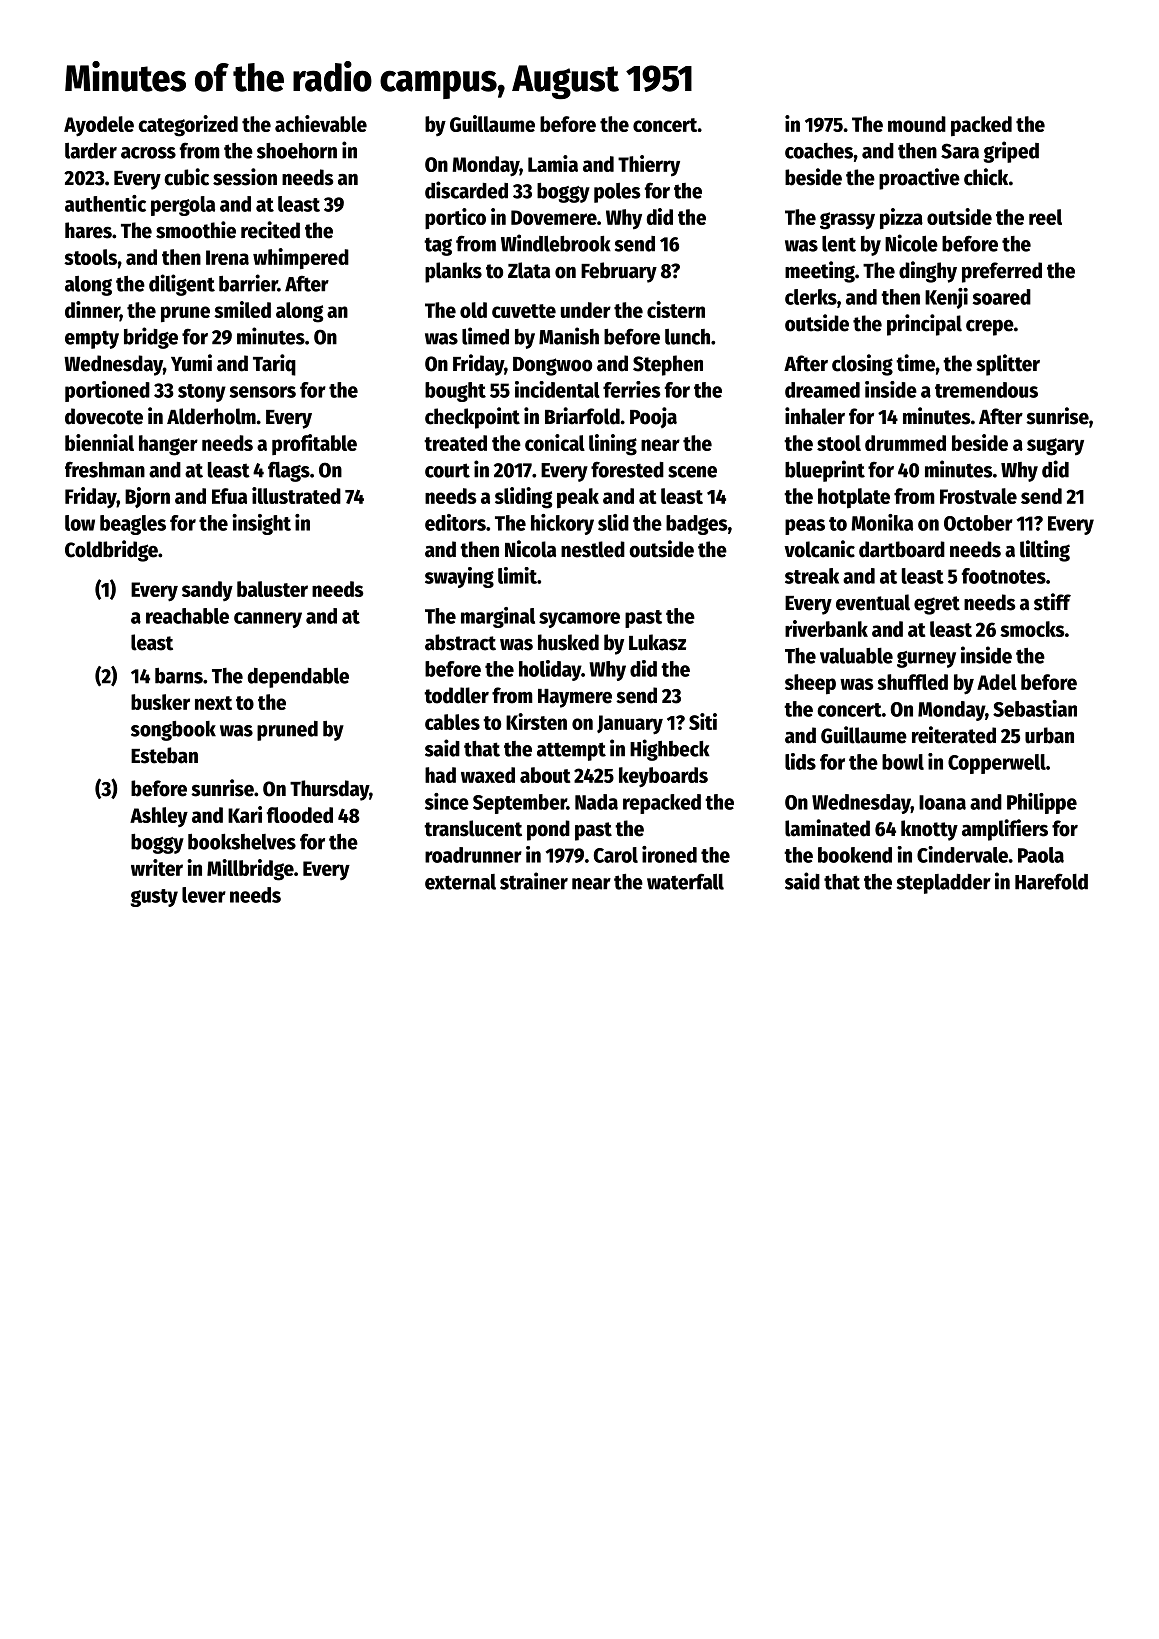 This page has width=1159, height=1639. Describe the element at coordinates (873, 602) in the page. I see `eventual` at that location.
